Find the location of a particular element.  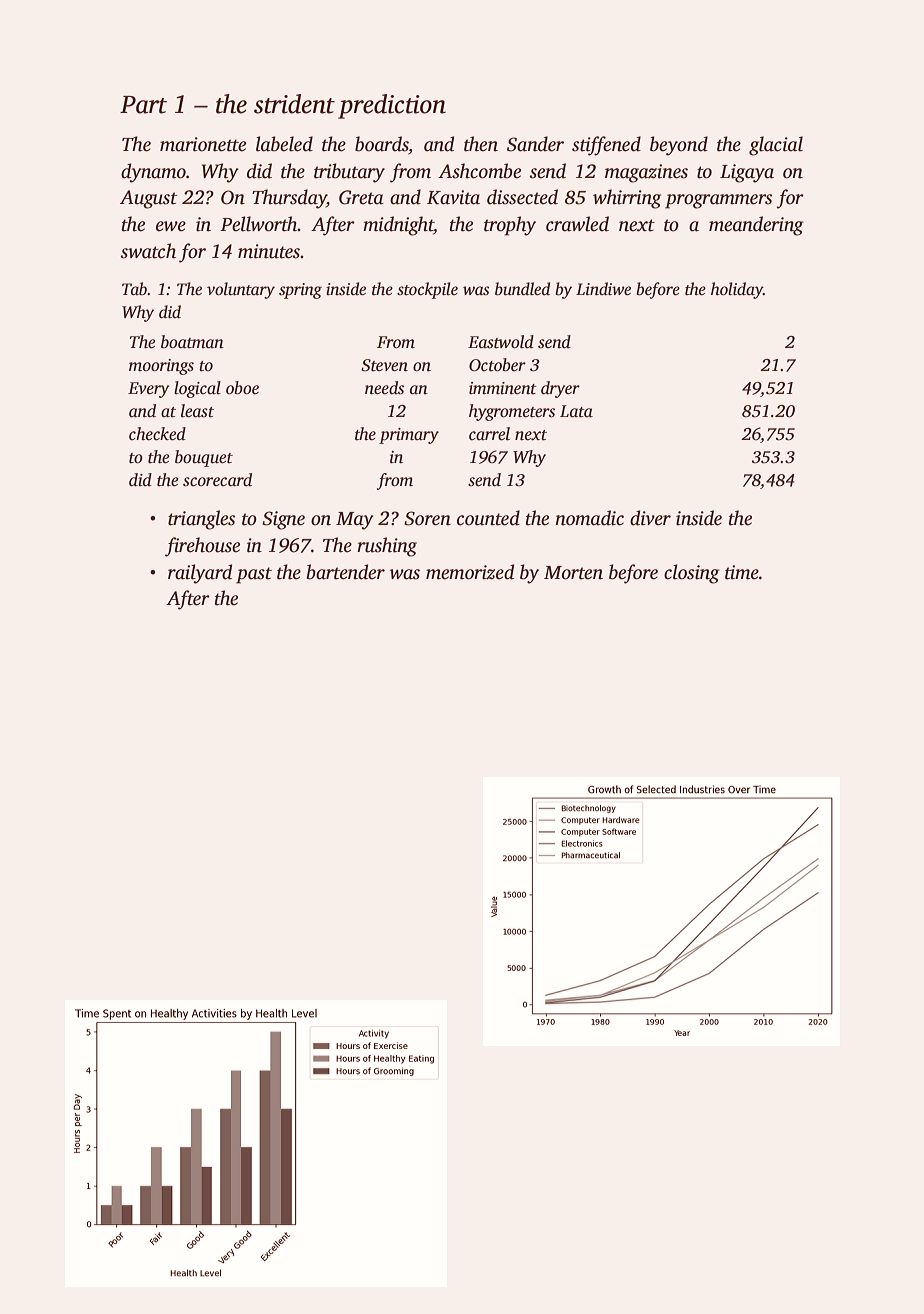

dryer is located at coordinates (560, 389).
